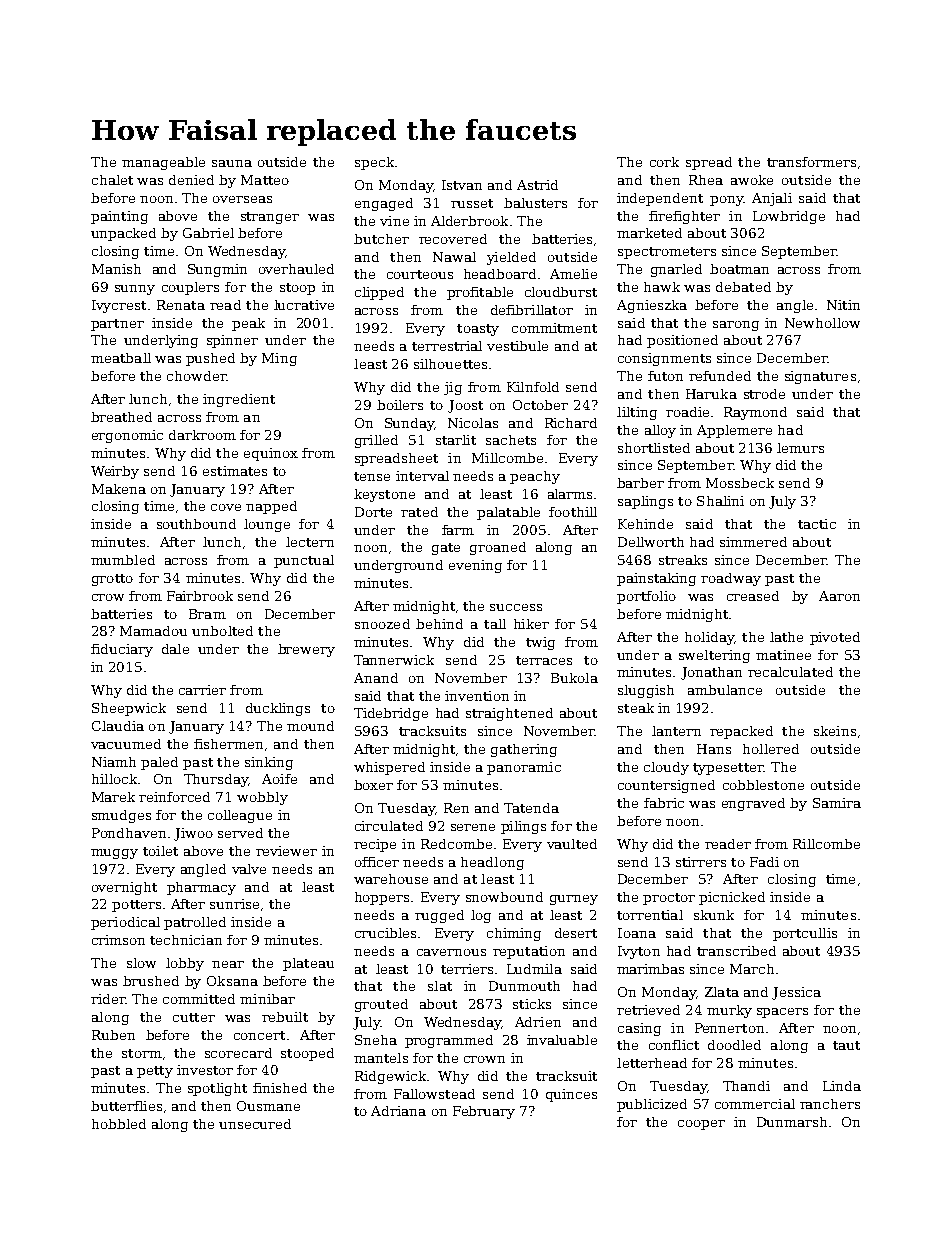 This page has height=1233, width=952. I want to click on speck, so click(374, 163).
